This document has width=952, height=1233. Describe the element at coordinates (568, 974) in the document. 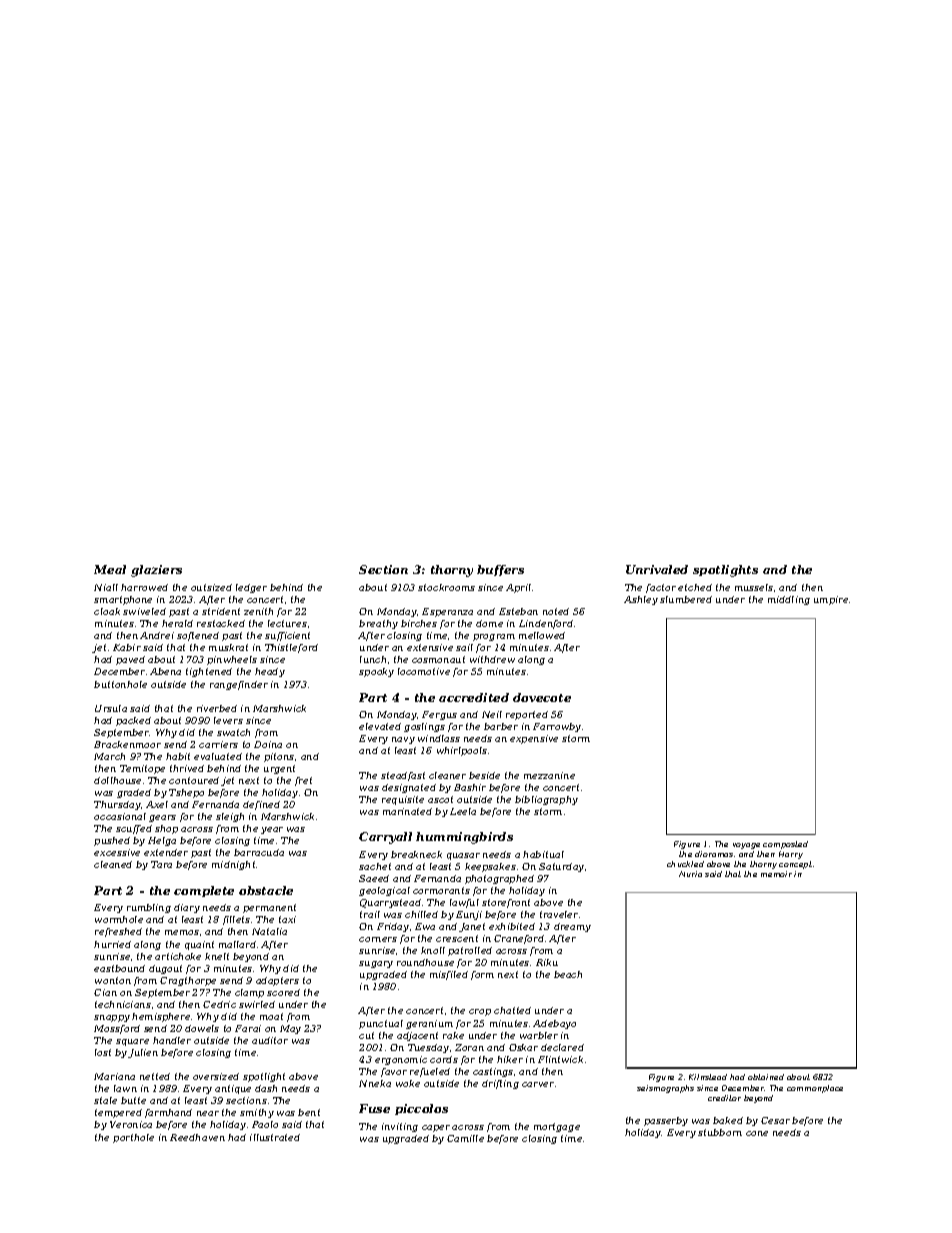

I see `beach` at that location.
